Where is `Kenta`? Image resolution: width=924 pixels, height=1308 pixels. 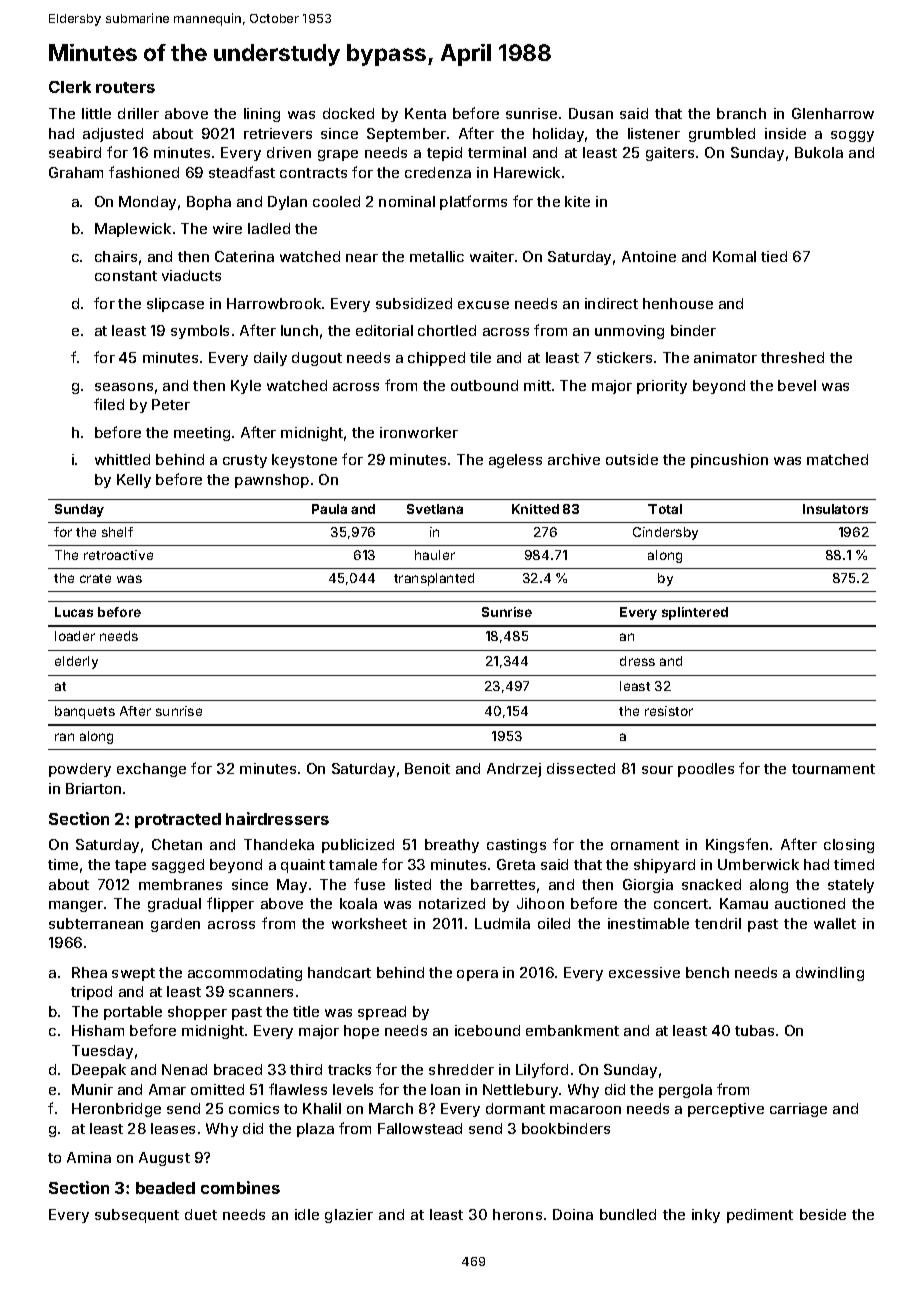
Kenta is located at coordinates (425, 113).
